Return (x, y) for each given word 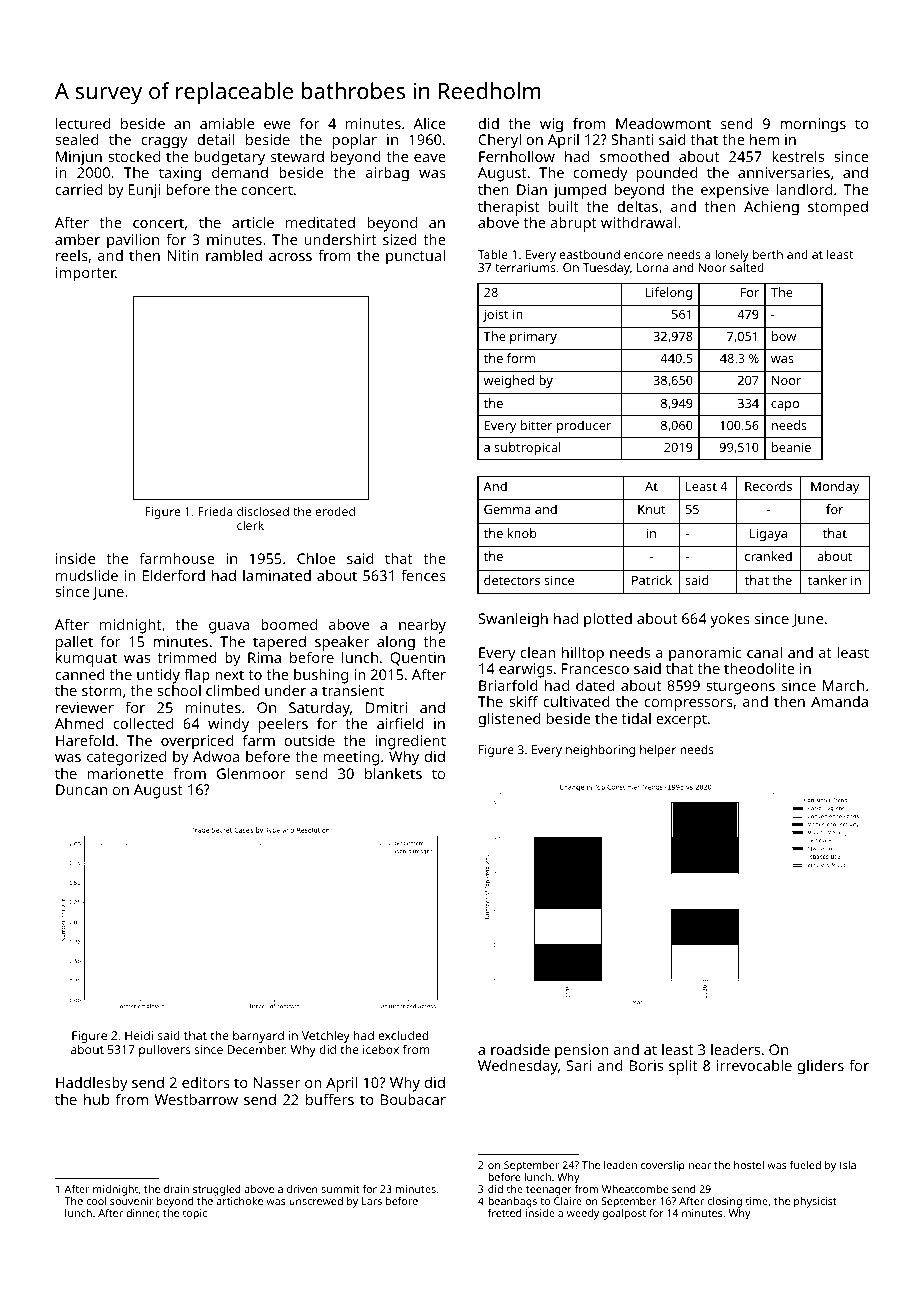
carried (78, 189)
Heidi (139, 1035)
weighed (509, 381)
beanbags (512, 1202)
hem (764, 139)
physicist (815, 1202)
